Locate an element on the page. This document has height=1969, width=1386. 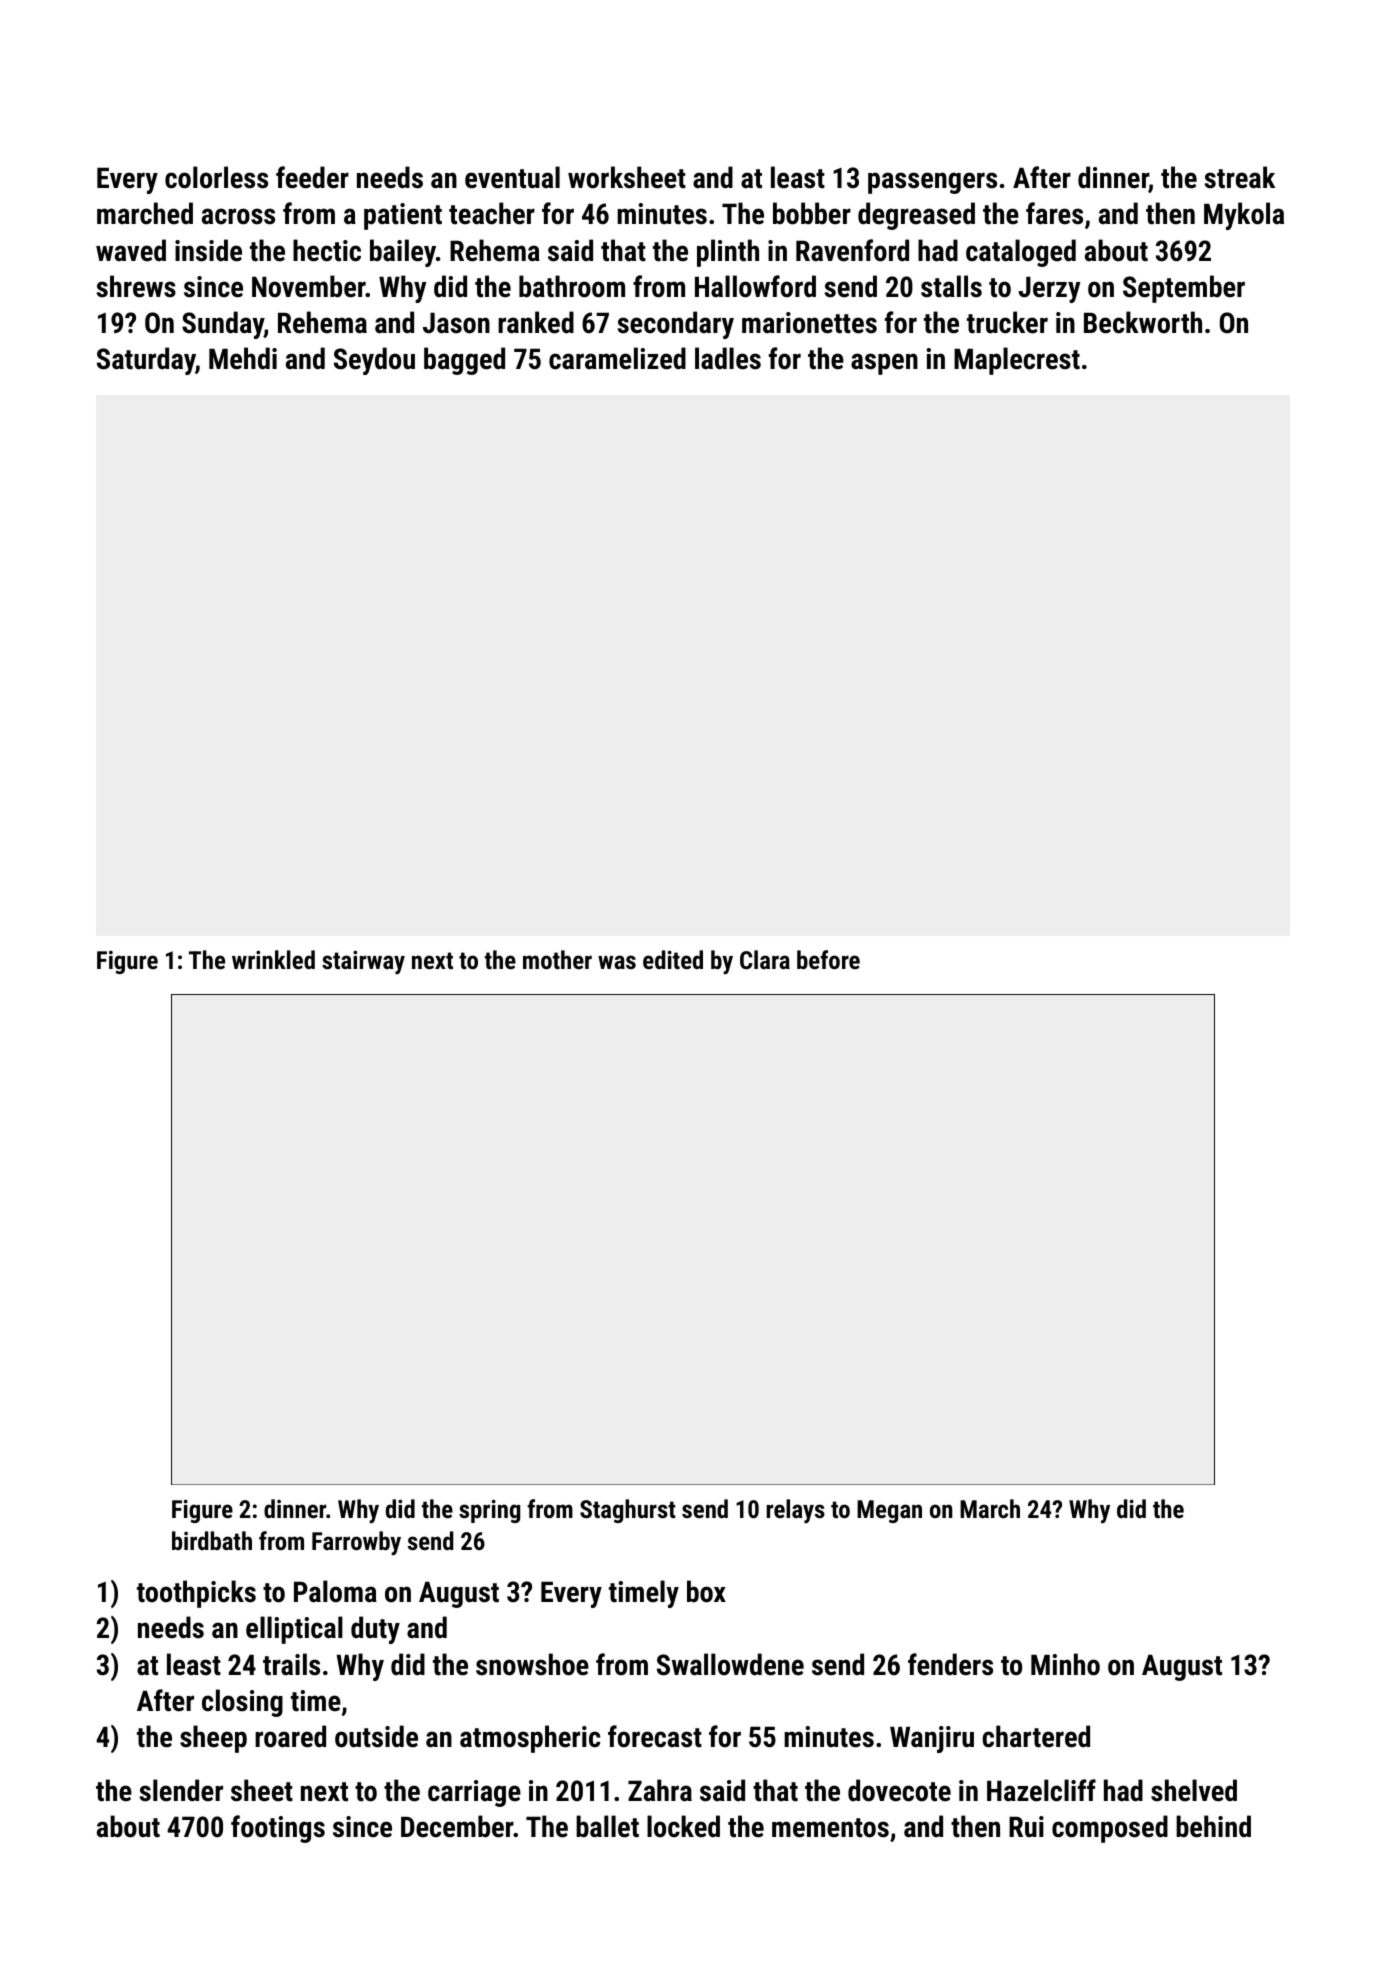
Maplecrest is located at coordinates (1017, 361).
